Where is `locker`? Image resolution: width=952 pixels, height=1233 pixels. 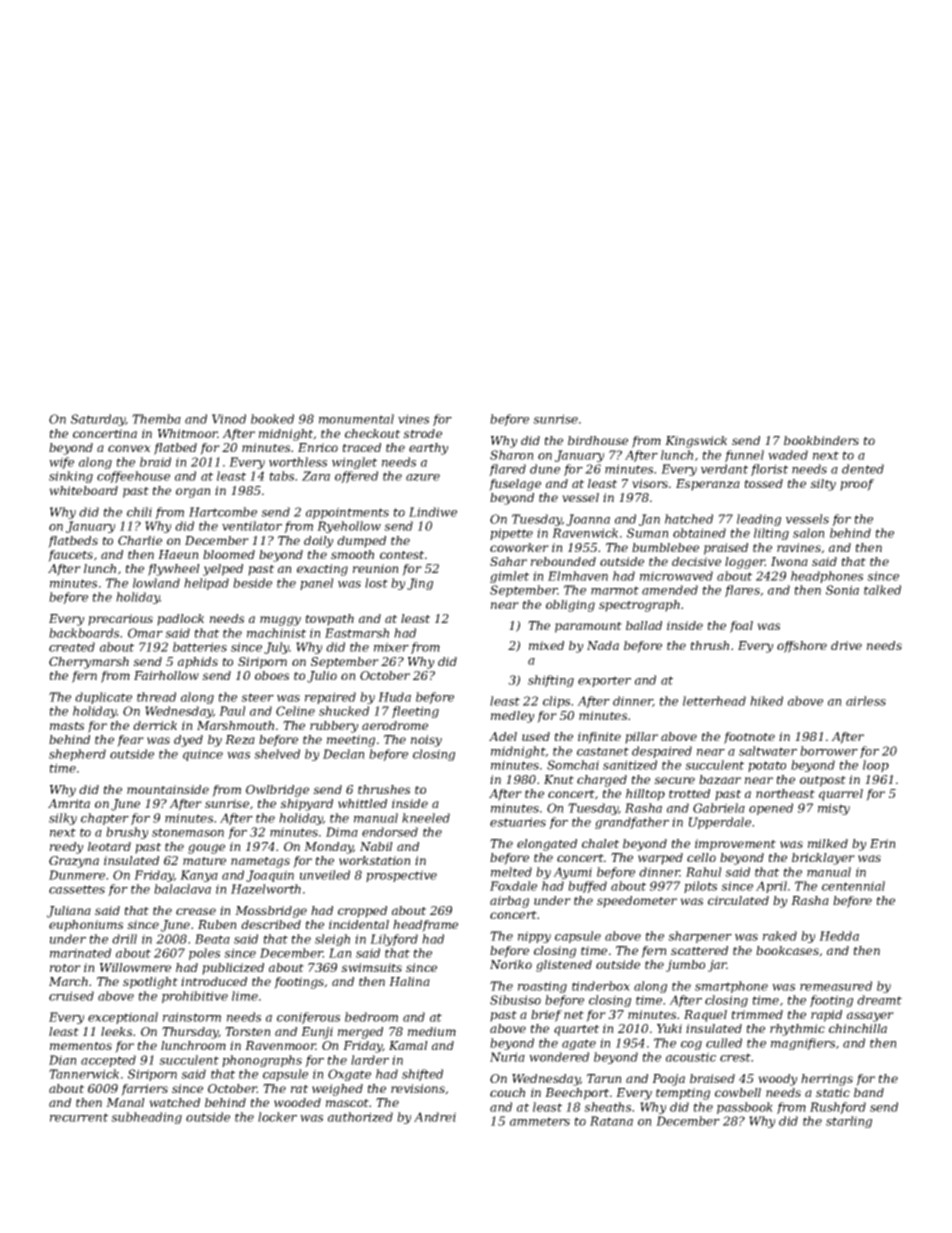
locker is located at coordinates (277, 1117).
